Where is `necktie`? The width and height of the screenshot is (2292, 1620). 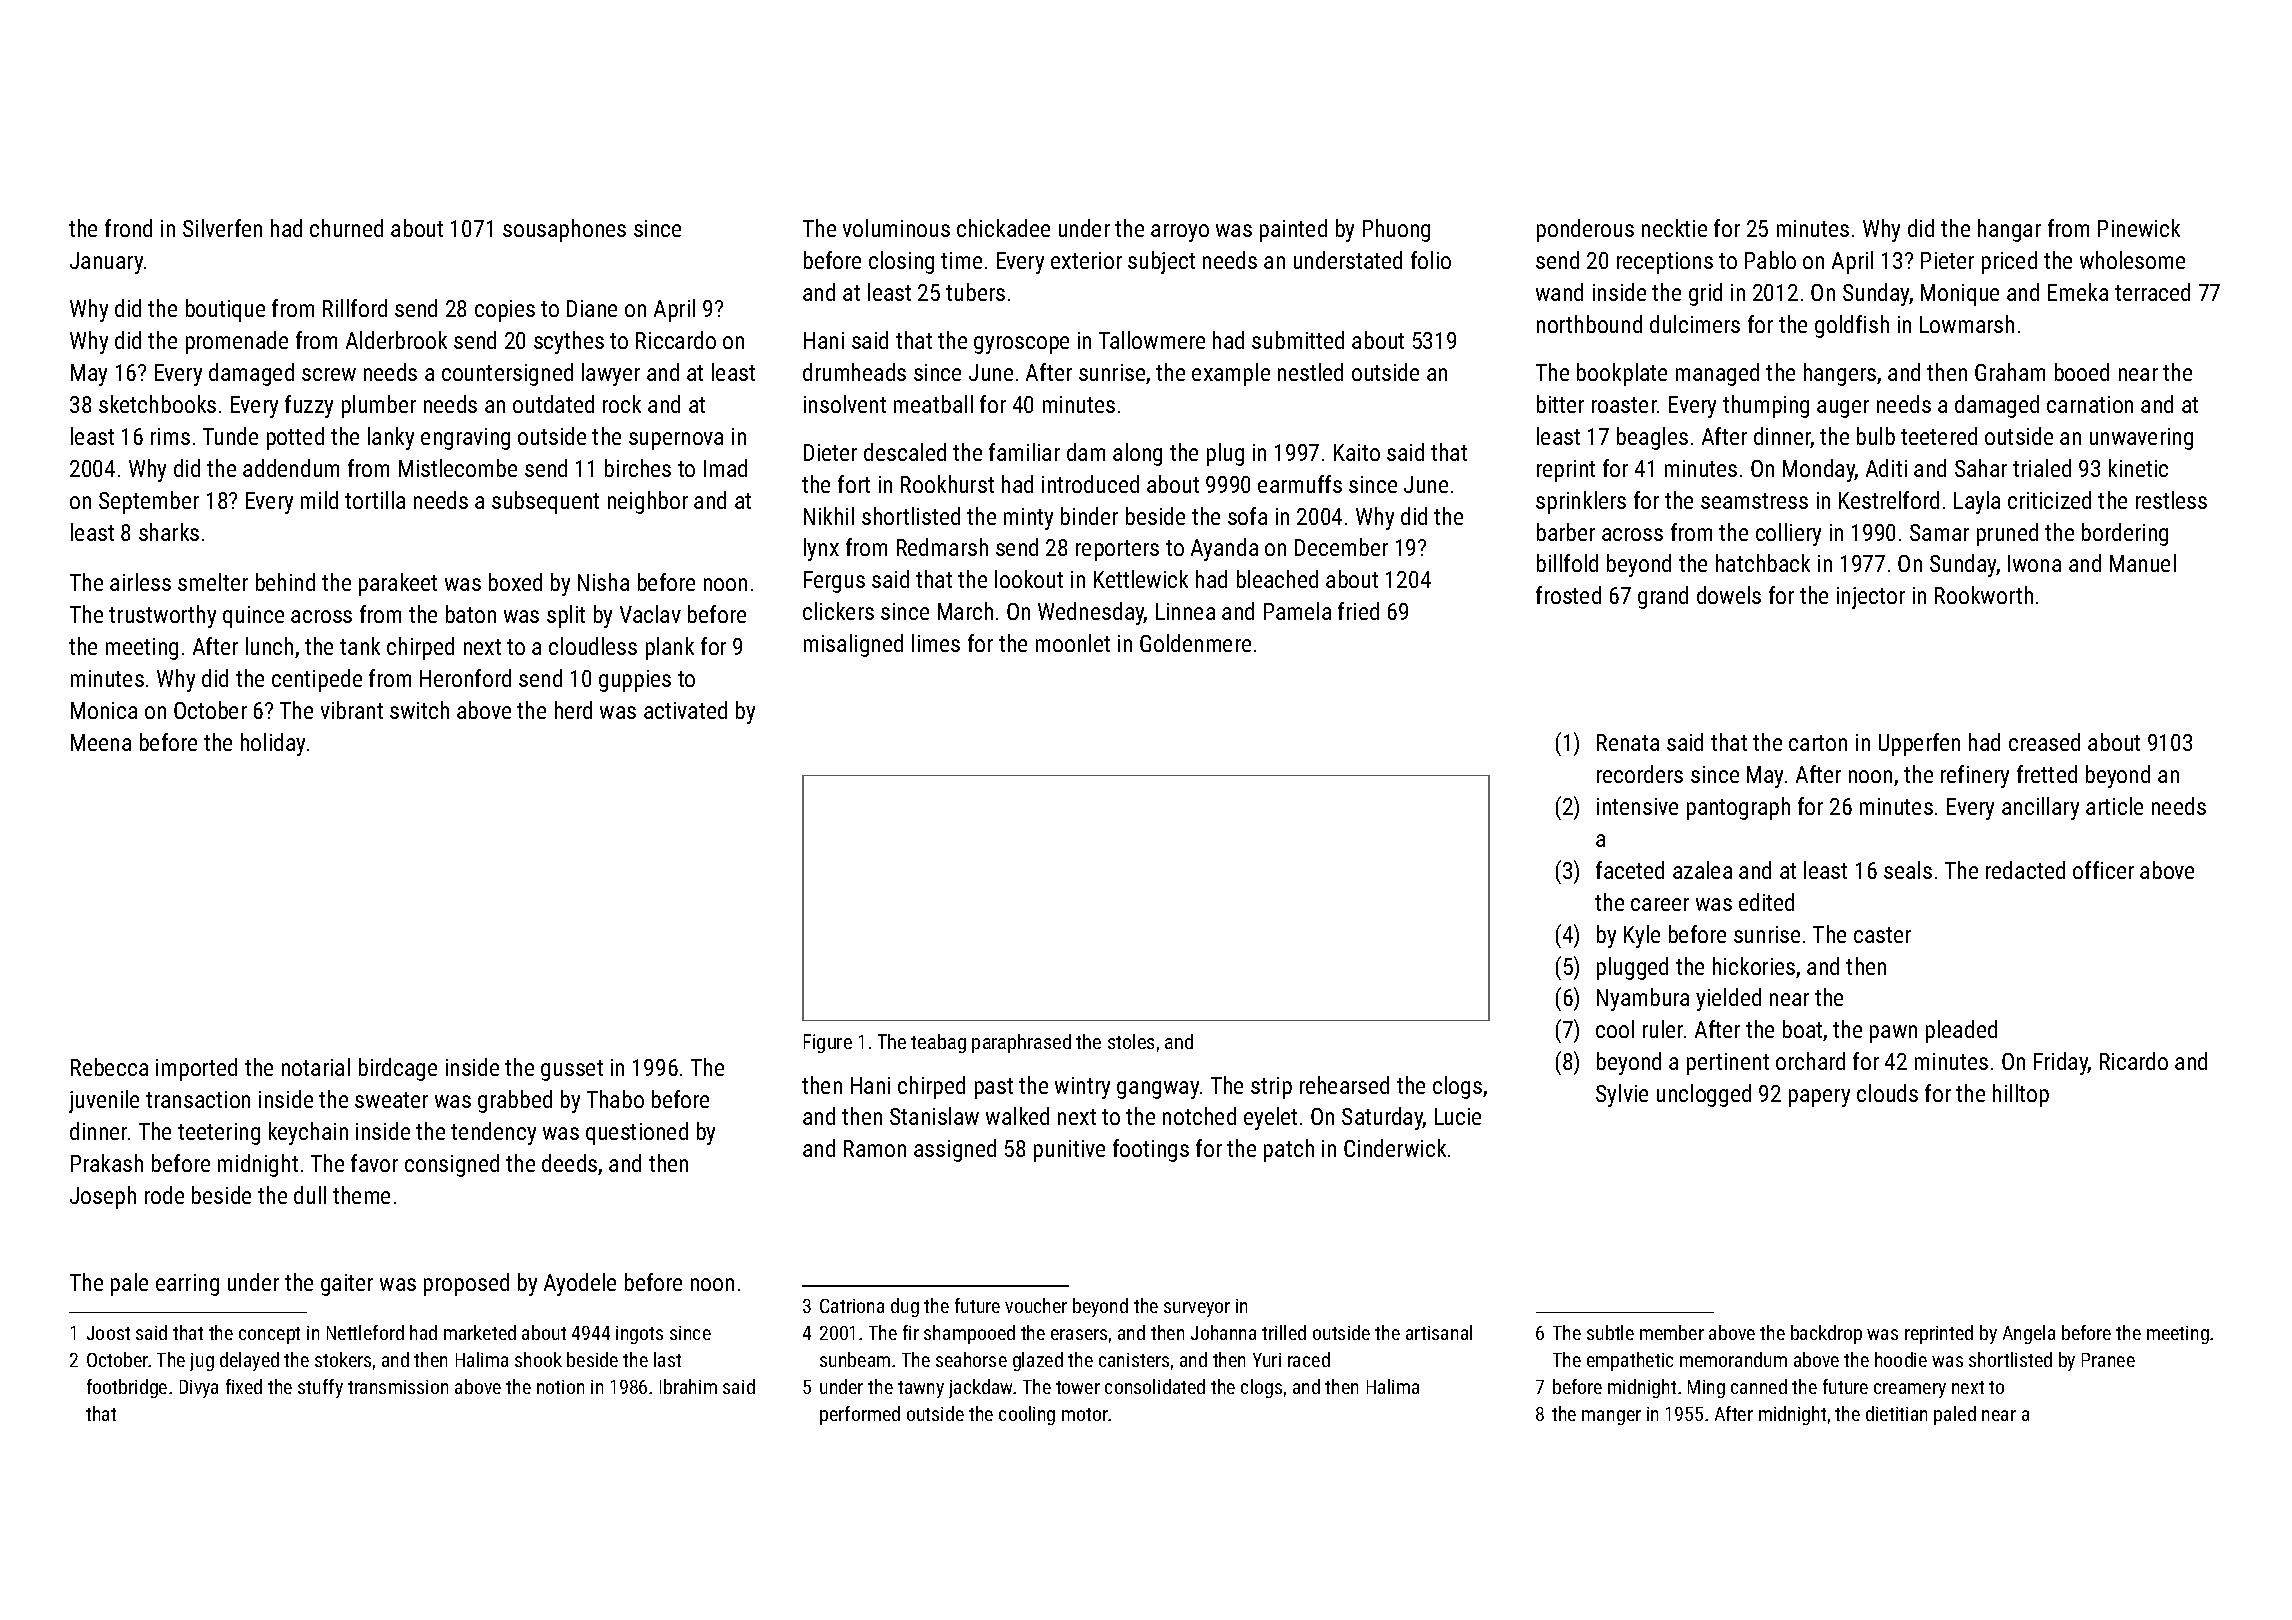
necktie is located at coordinates (1674, 228).
